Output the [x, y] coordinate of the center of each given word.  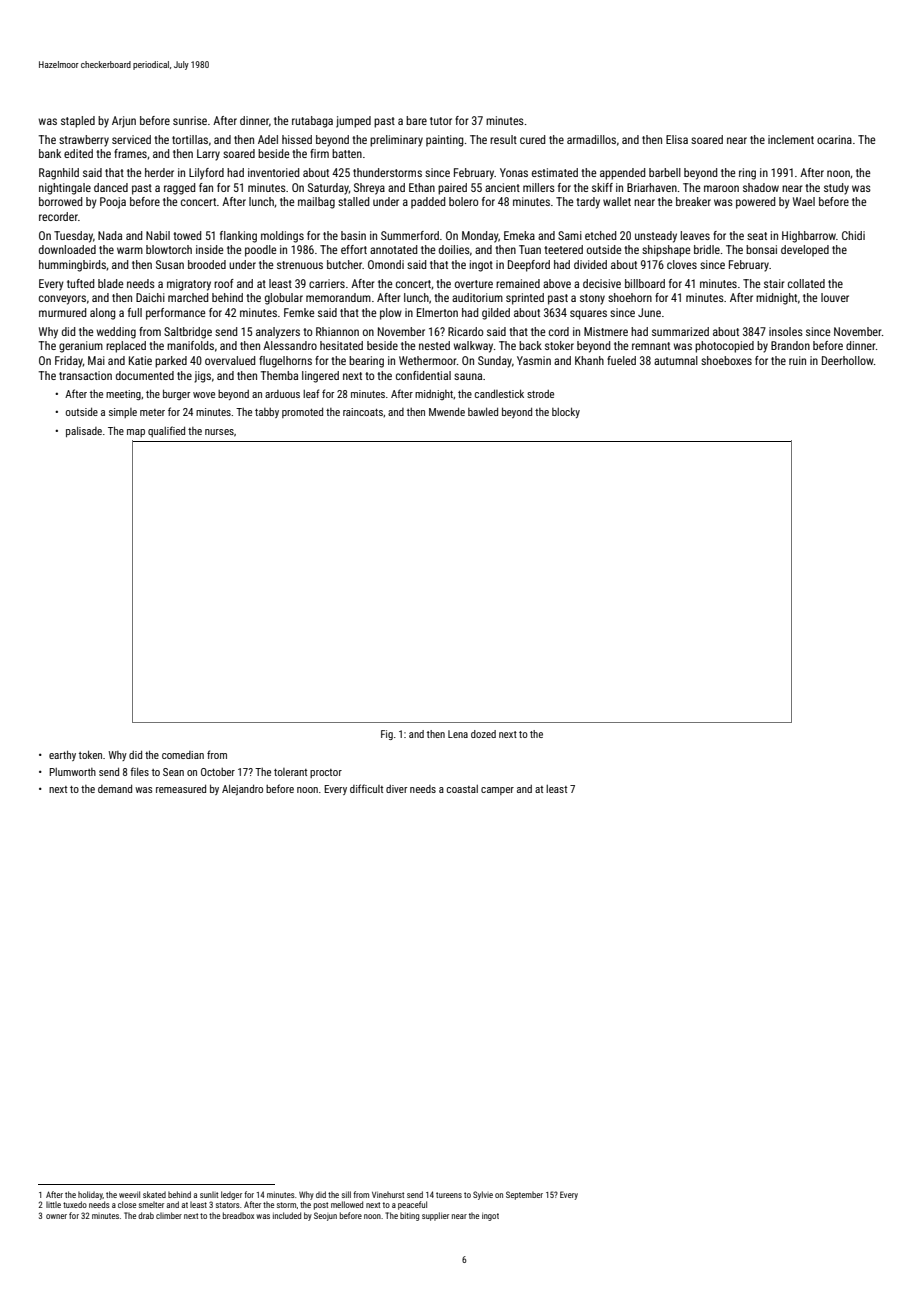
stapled [78, 122]
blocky [566, 412]
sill [346, 1194]
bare [416, 120]
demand [115, 788]
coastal [462, 789]
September [524, 1195]
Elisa [677, 139]
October [218, 772]
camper [497, 791]
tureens [449, 1195]
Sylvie [483, 1195]
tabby [267, 413]
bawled [483, 411]
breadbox [238, 1215]
